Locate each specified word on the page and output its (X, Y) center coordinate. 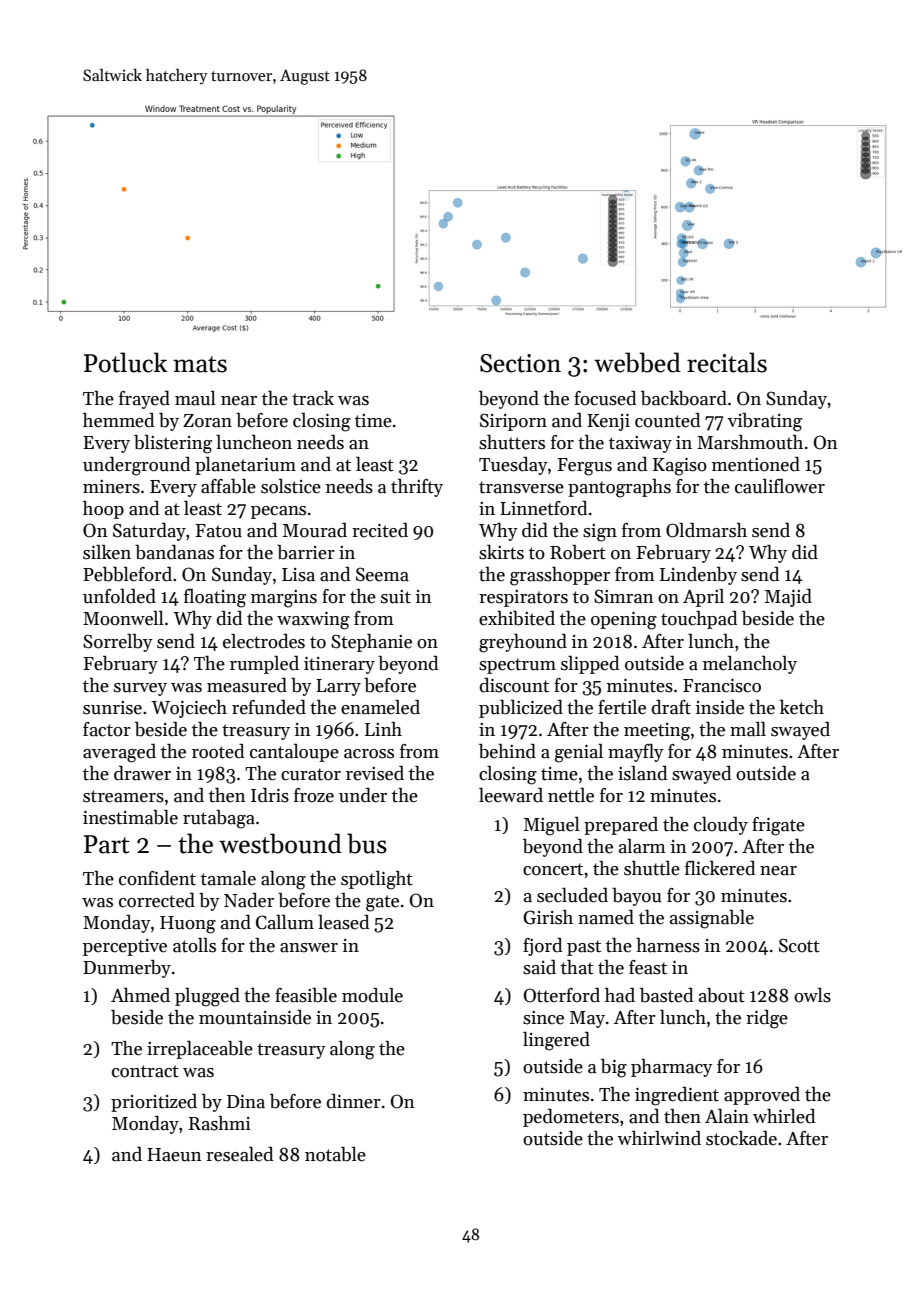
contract (145, 1071)
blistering (173, 444)
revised (375, 773)
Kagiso (680, 466)
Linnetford (543, 508)
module (372, 995)
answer (309, 948)
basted (666, 995)
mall (748, 729)
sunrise (112, 708)
